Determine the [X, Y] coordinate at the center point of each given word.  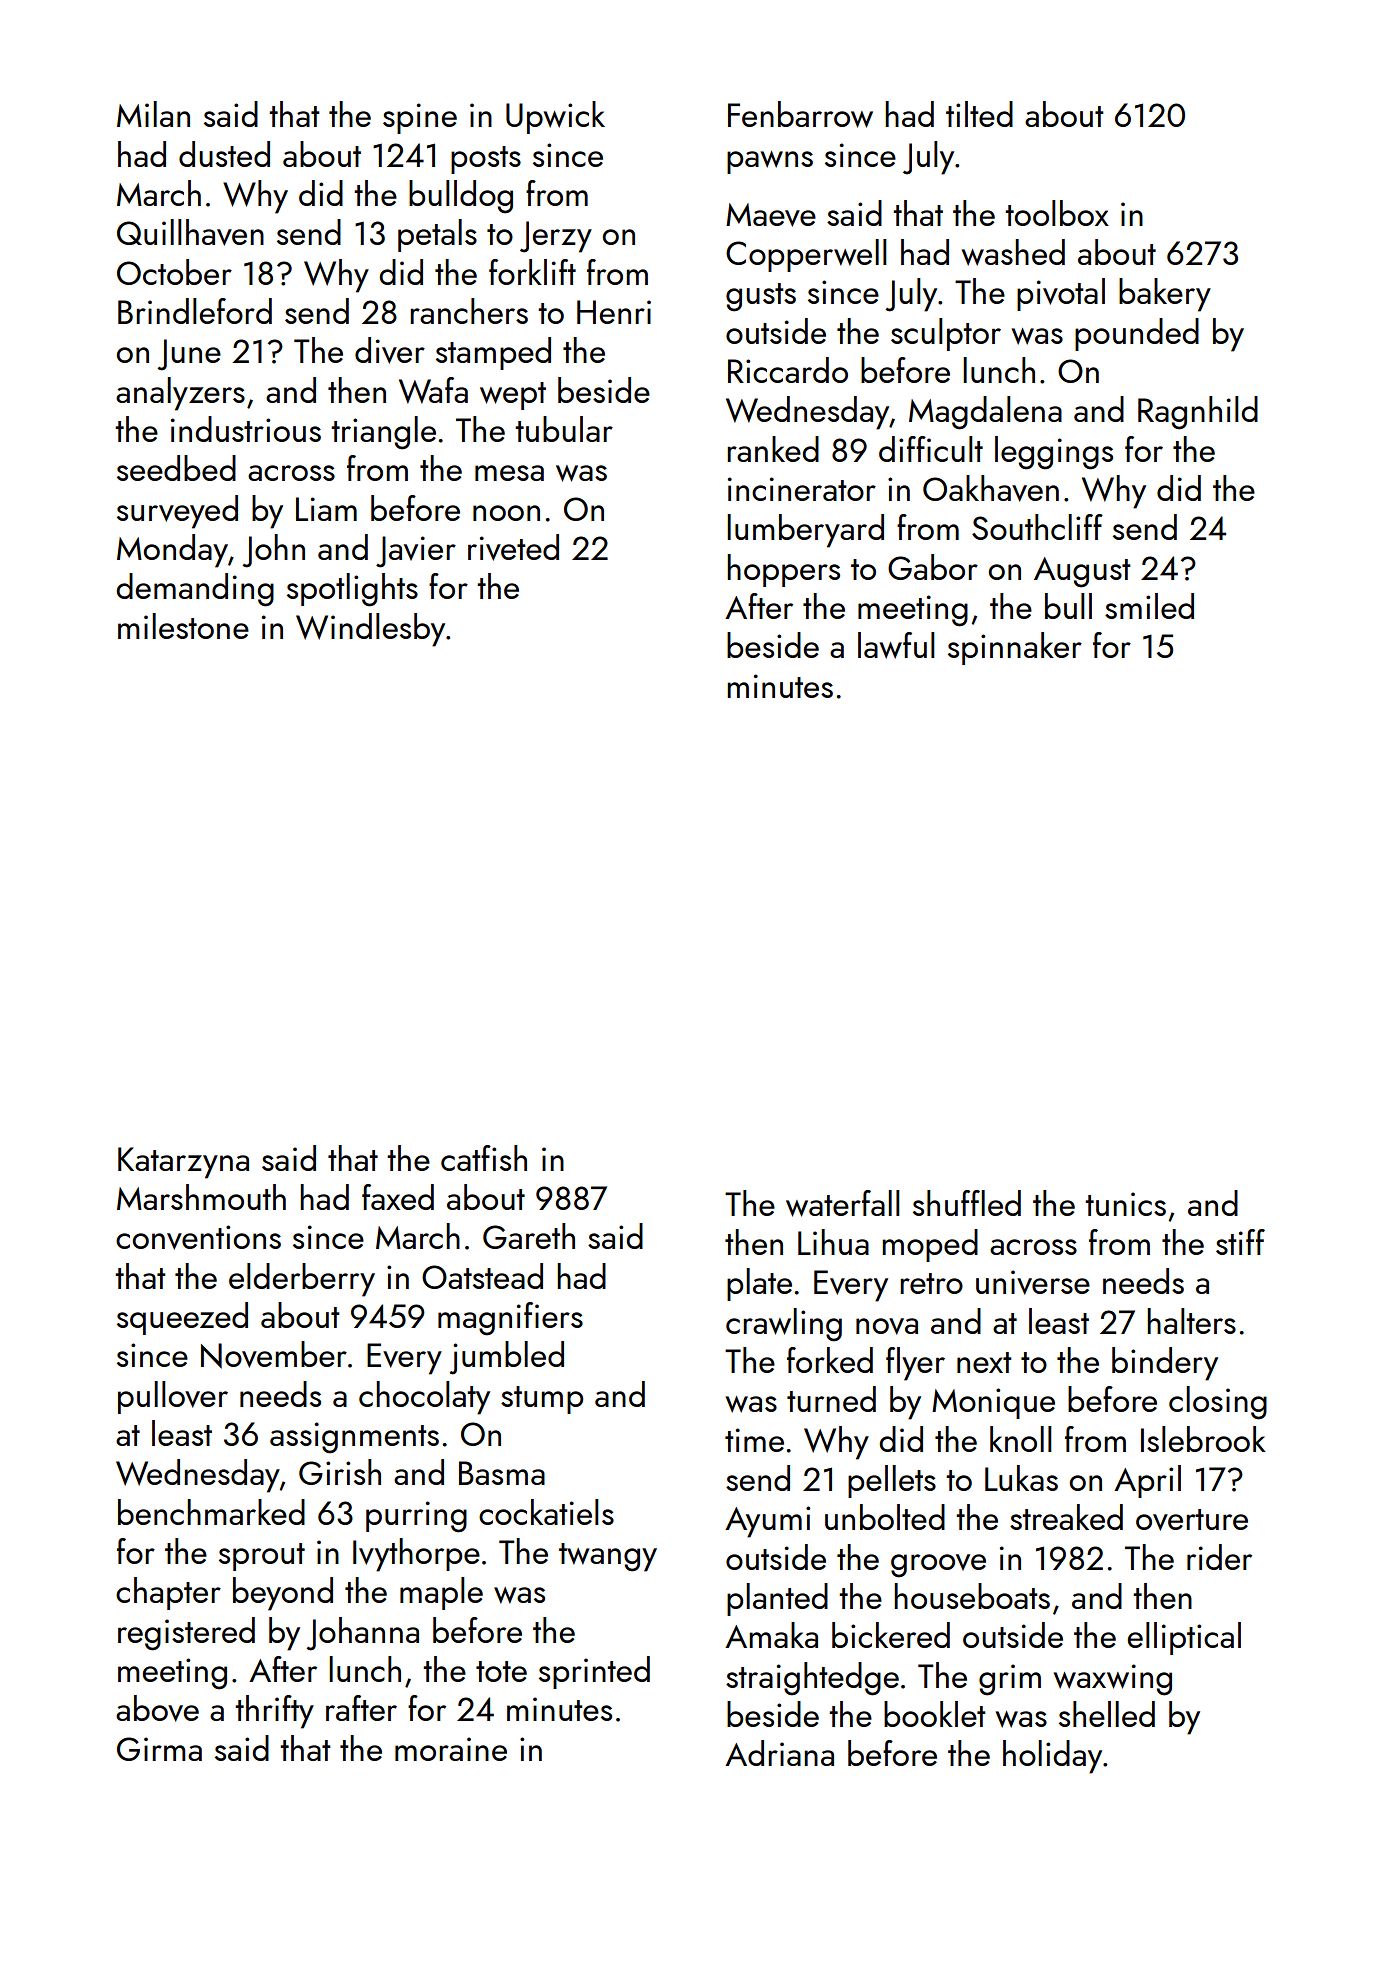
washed [1013, 252]
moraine [451, 1749]
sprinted [594, 1672]
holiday [1052, 1757]
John [273, 551]
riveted [513, 547]
